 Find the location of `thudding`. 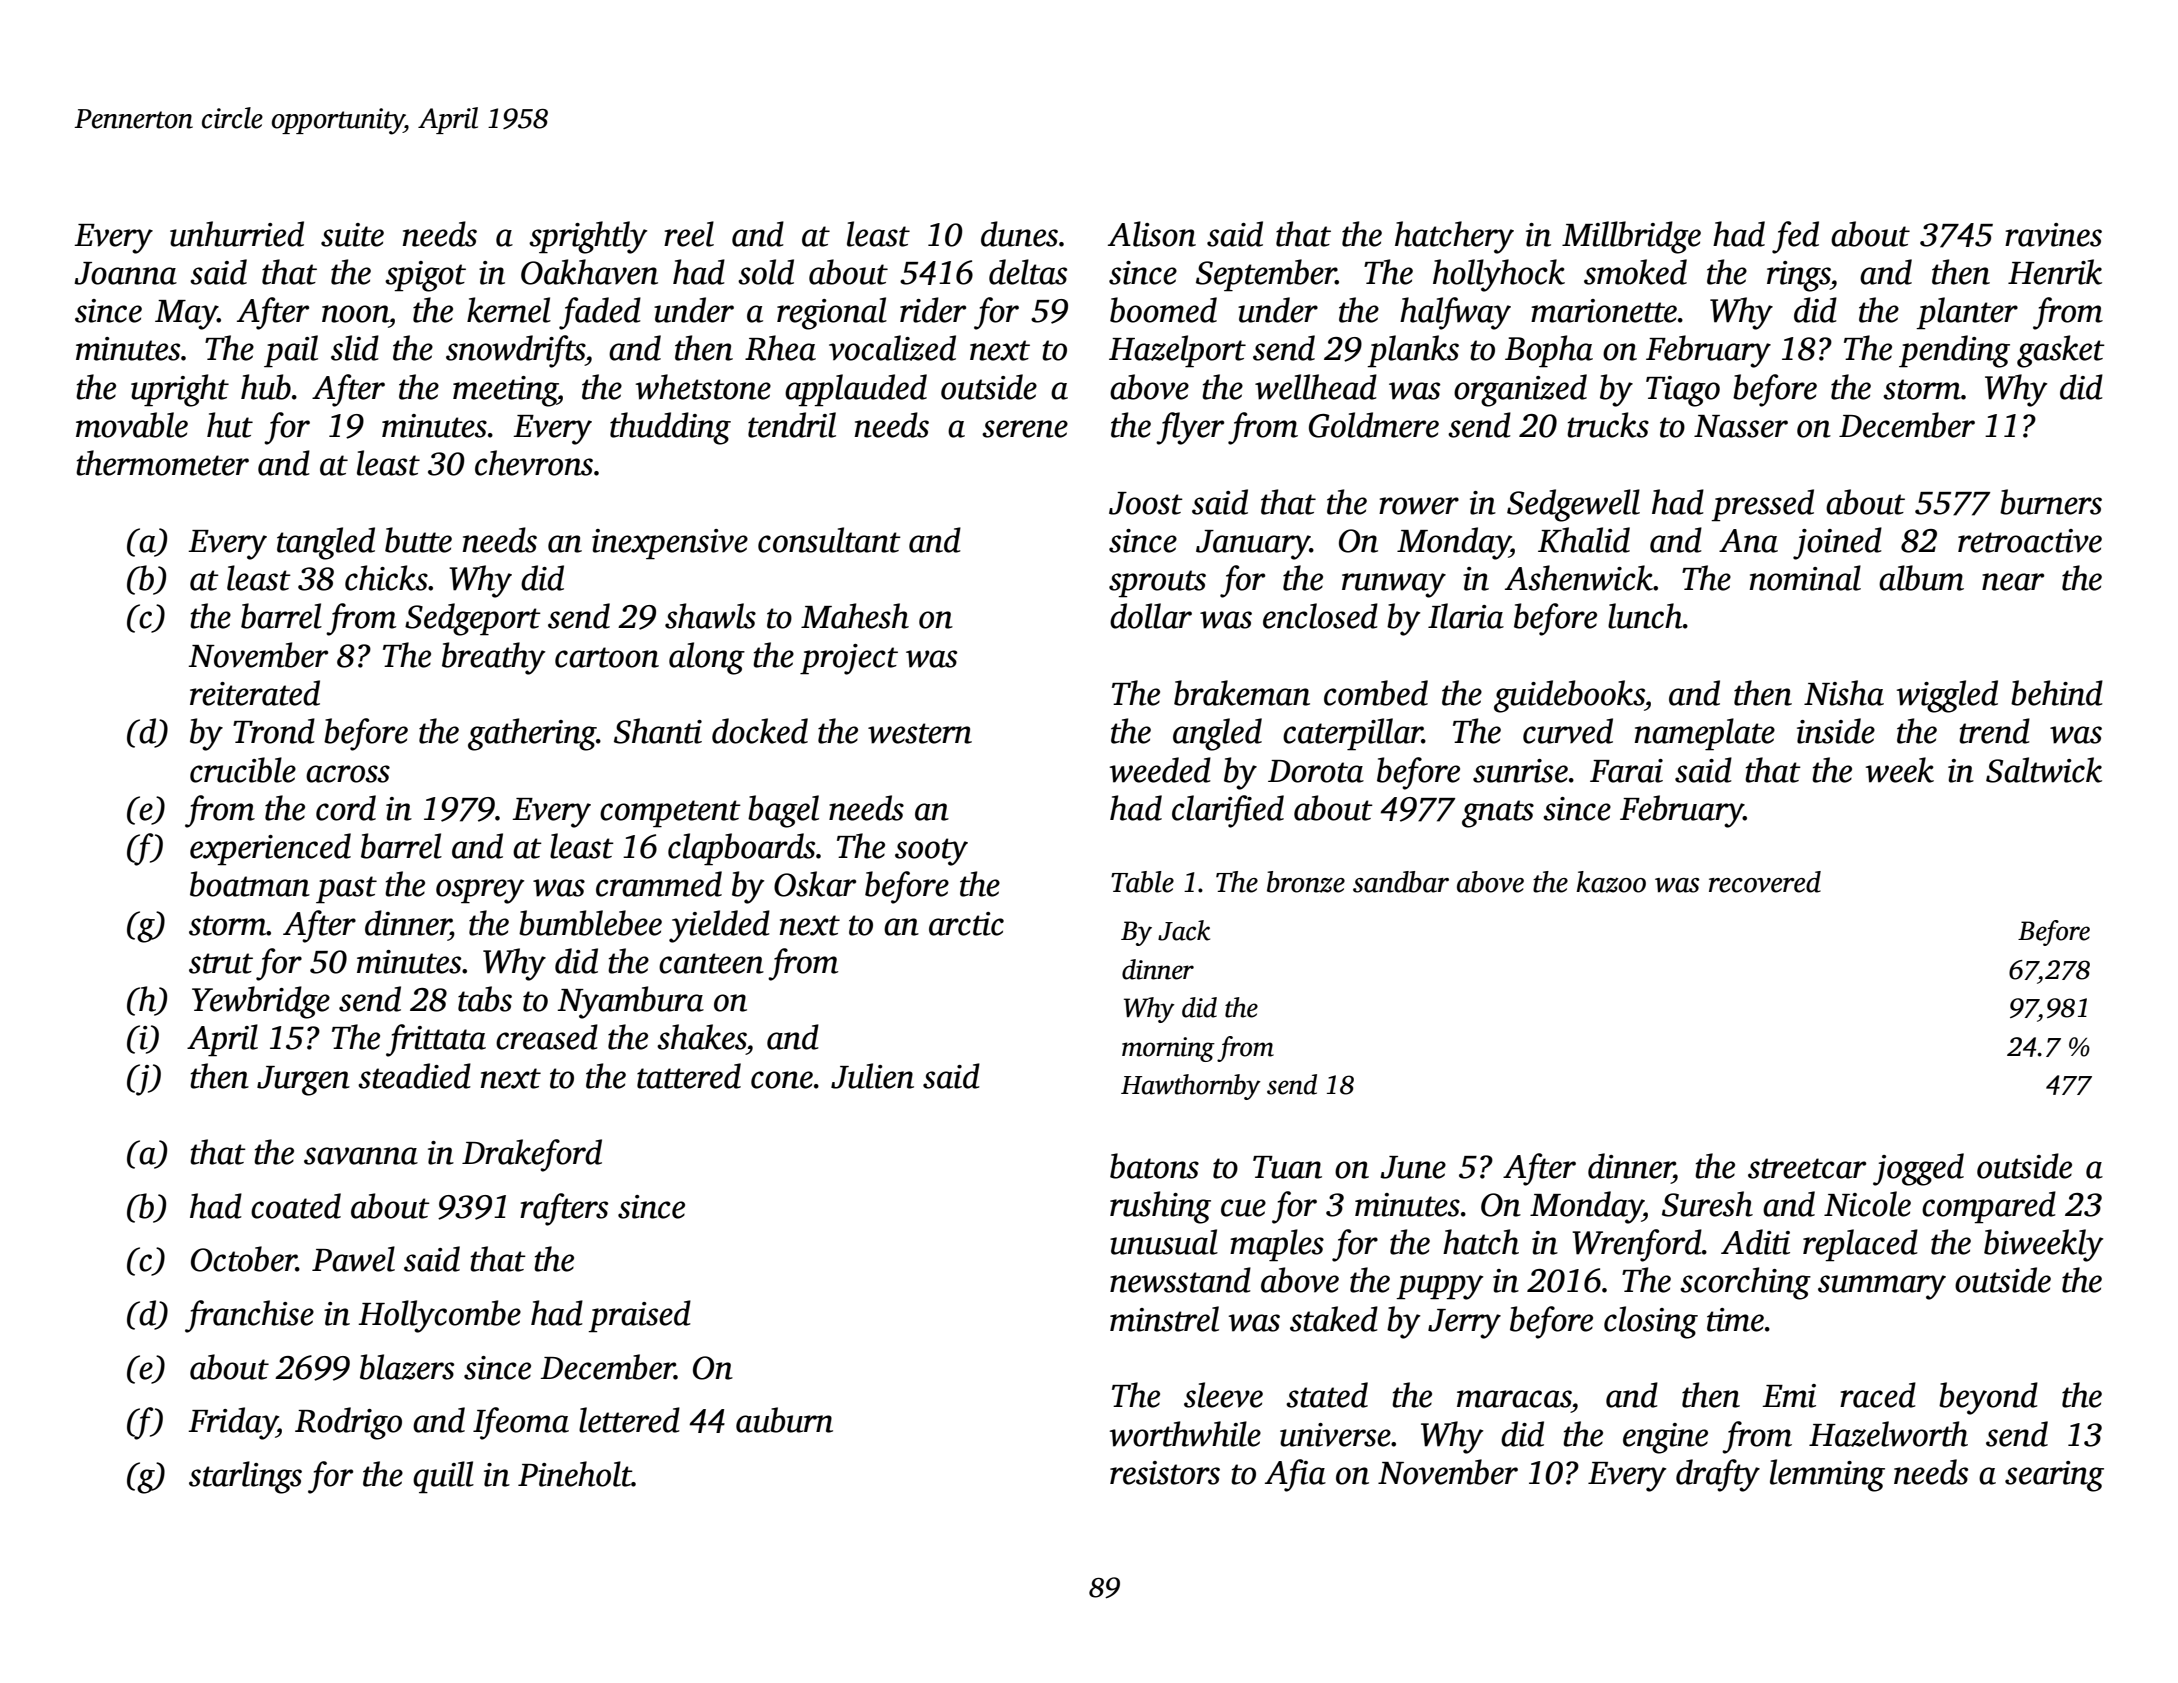

thudding is located at coordinates (670, 428).
